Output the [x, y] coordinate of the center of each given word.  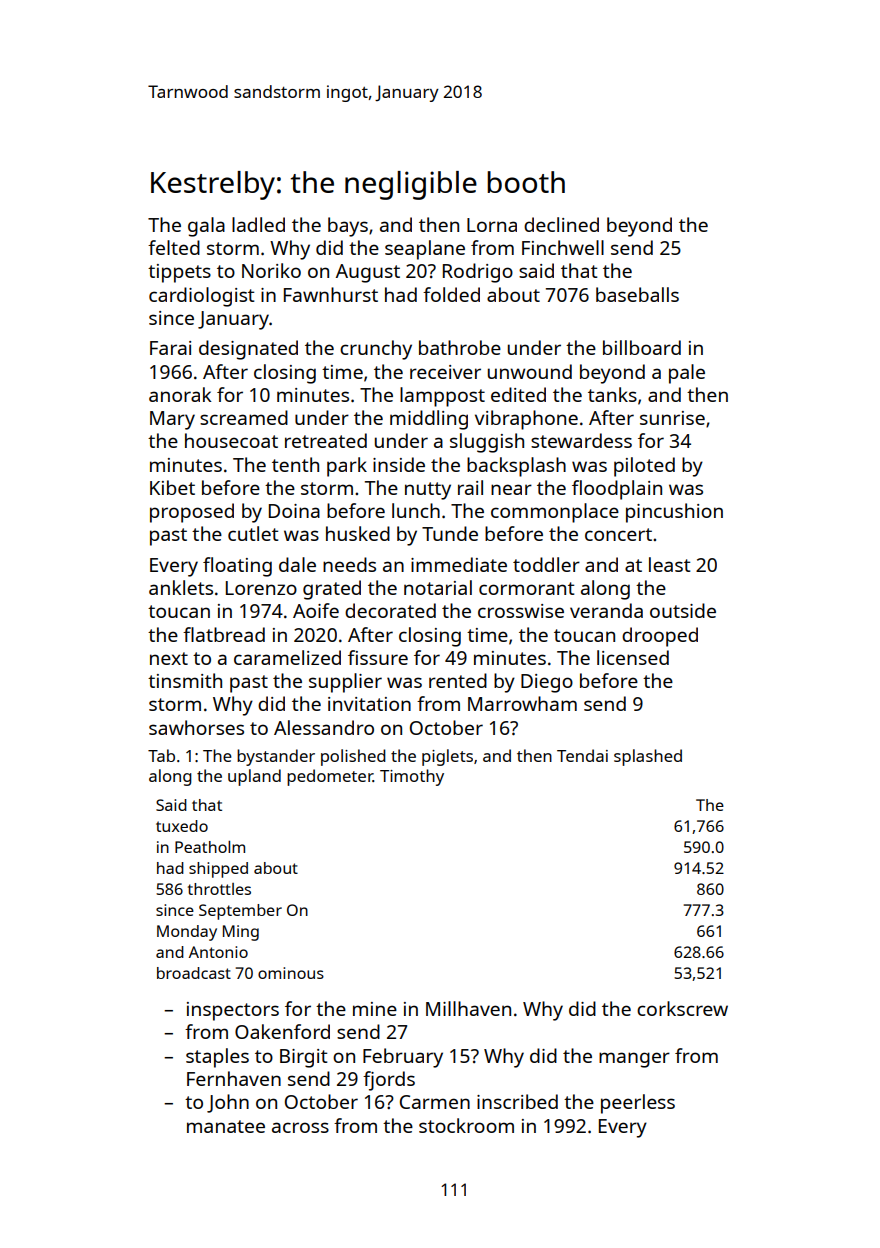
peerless [638, 1104]
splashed [648, 757]
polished [353, 757]
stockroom [466, 1125]
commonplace [555, 513]
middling [429, 420]
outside [683, 610]
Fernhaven [234, 1078]
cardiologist [201, 297]
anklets [181, 587]
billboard [642, 347]
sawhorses [196, 727]
